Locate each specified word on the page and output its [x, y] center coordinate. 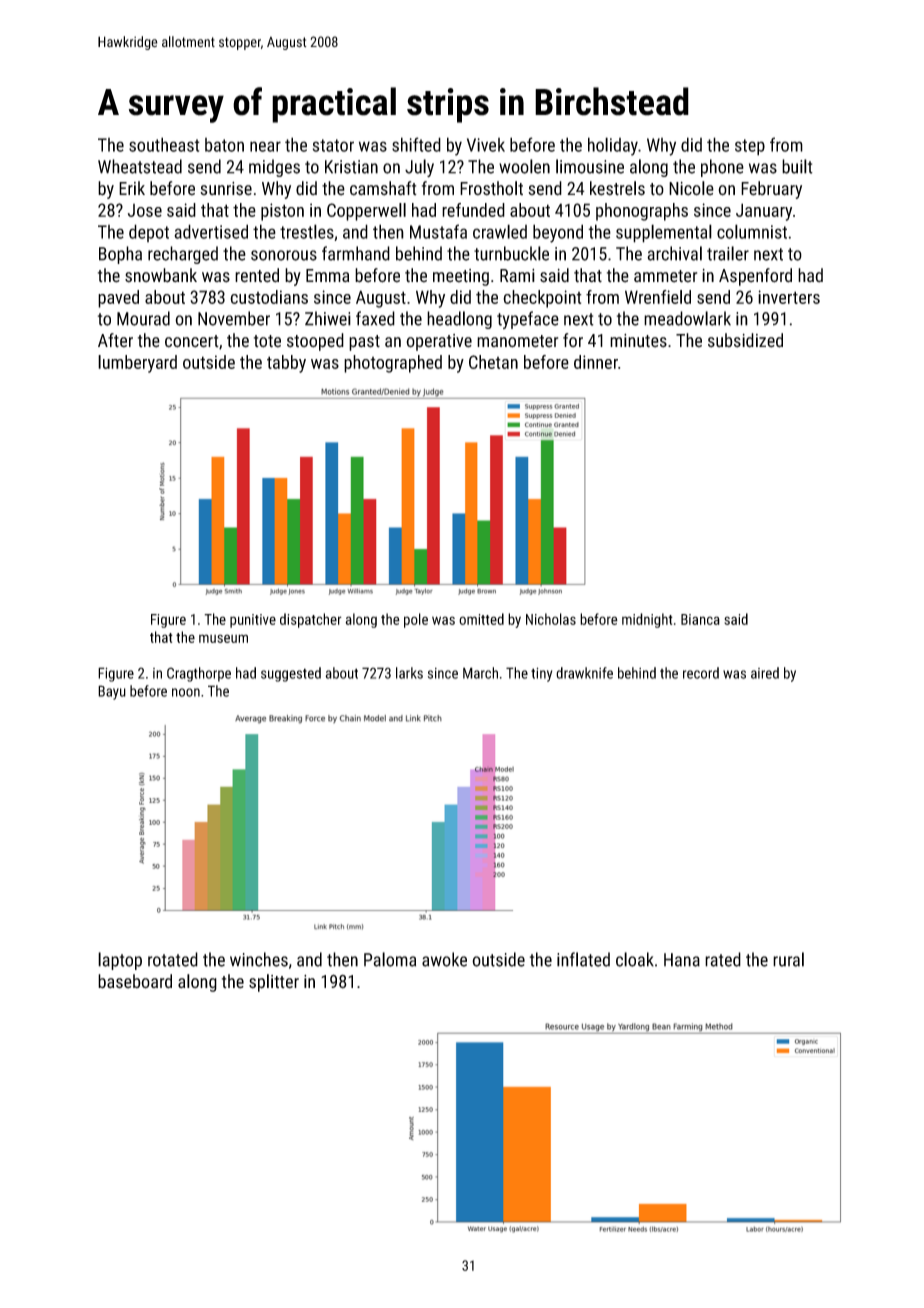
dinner [596, 362]
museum [223, 638]
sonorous [284, 255]
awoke [444, 959]
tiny [541, 674]
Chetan [493, 362]
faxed [375, 318]
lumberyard [137, 364]
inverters [789, 297]
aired [765, 673]
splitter [274, 983]
